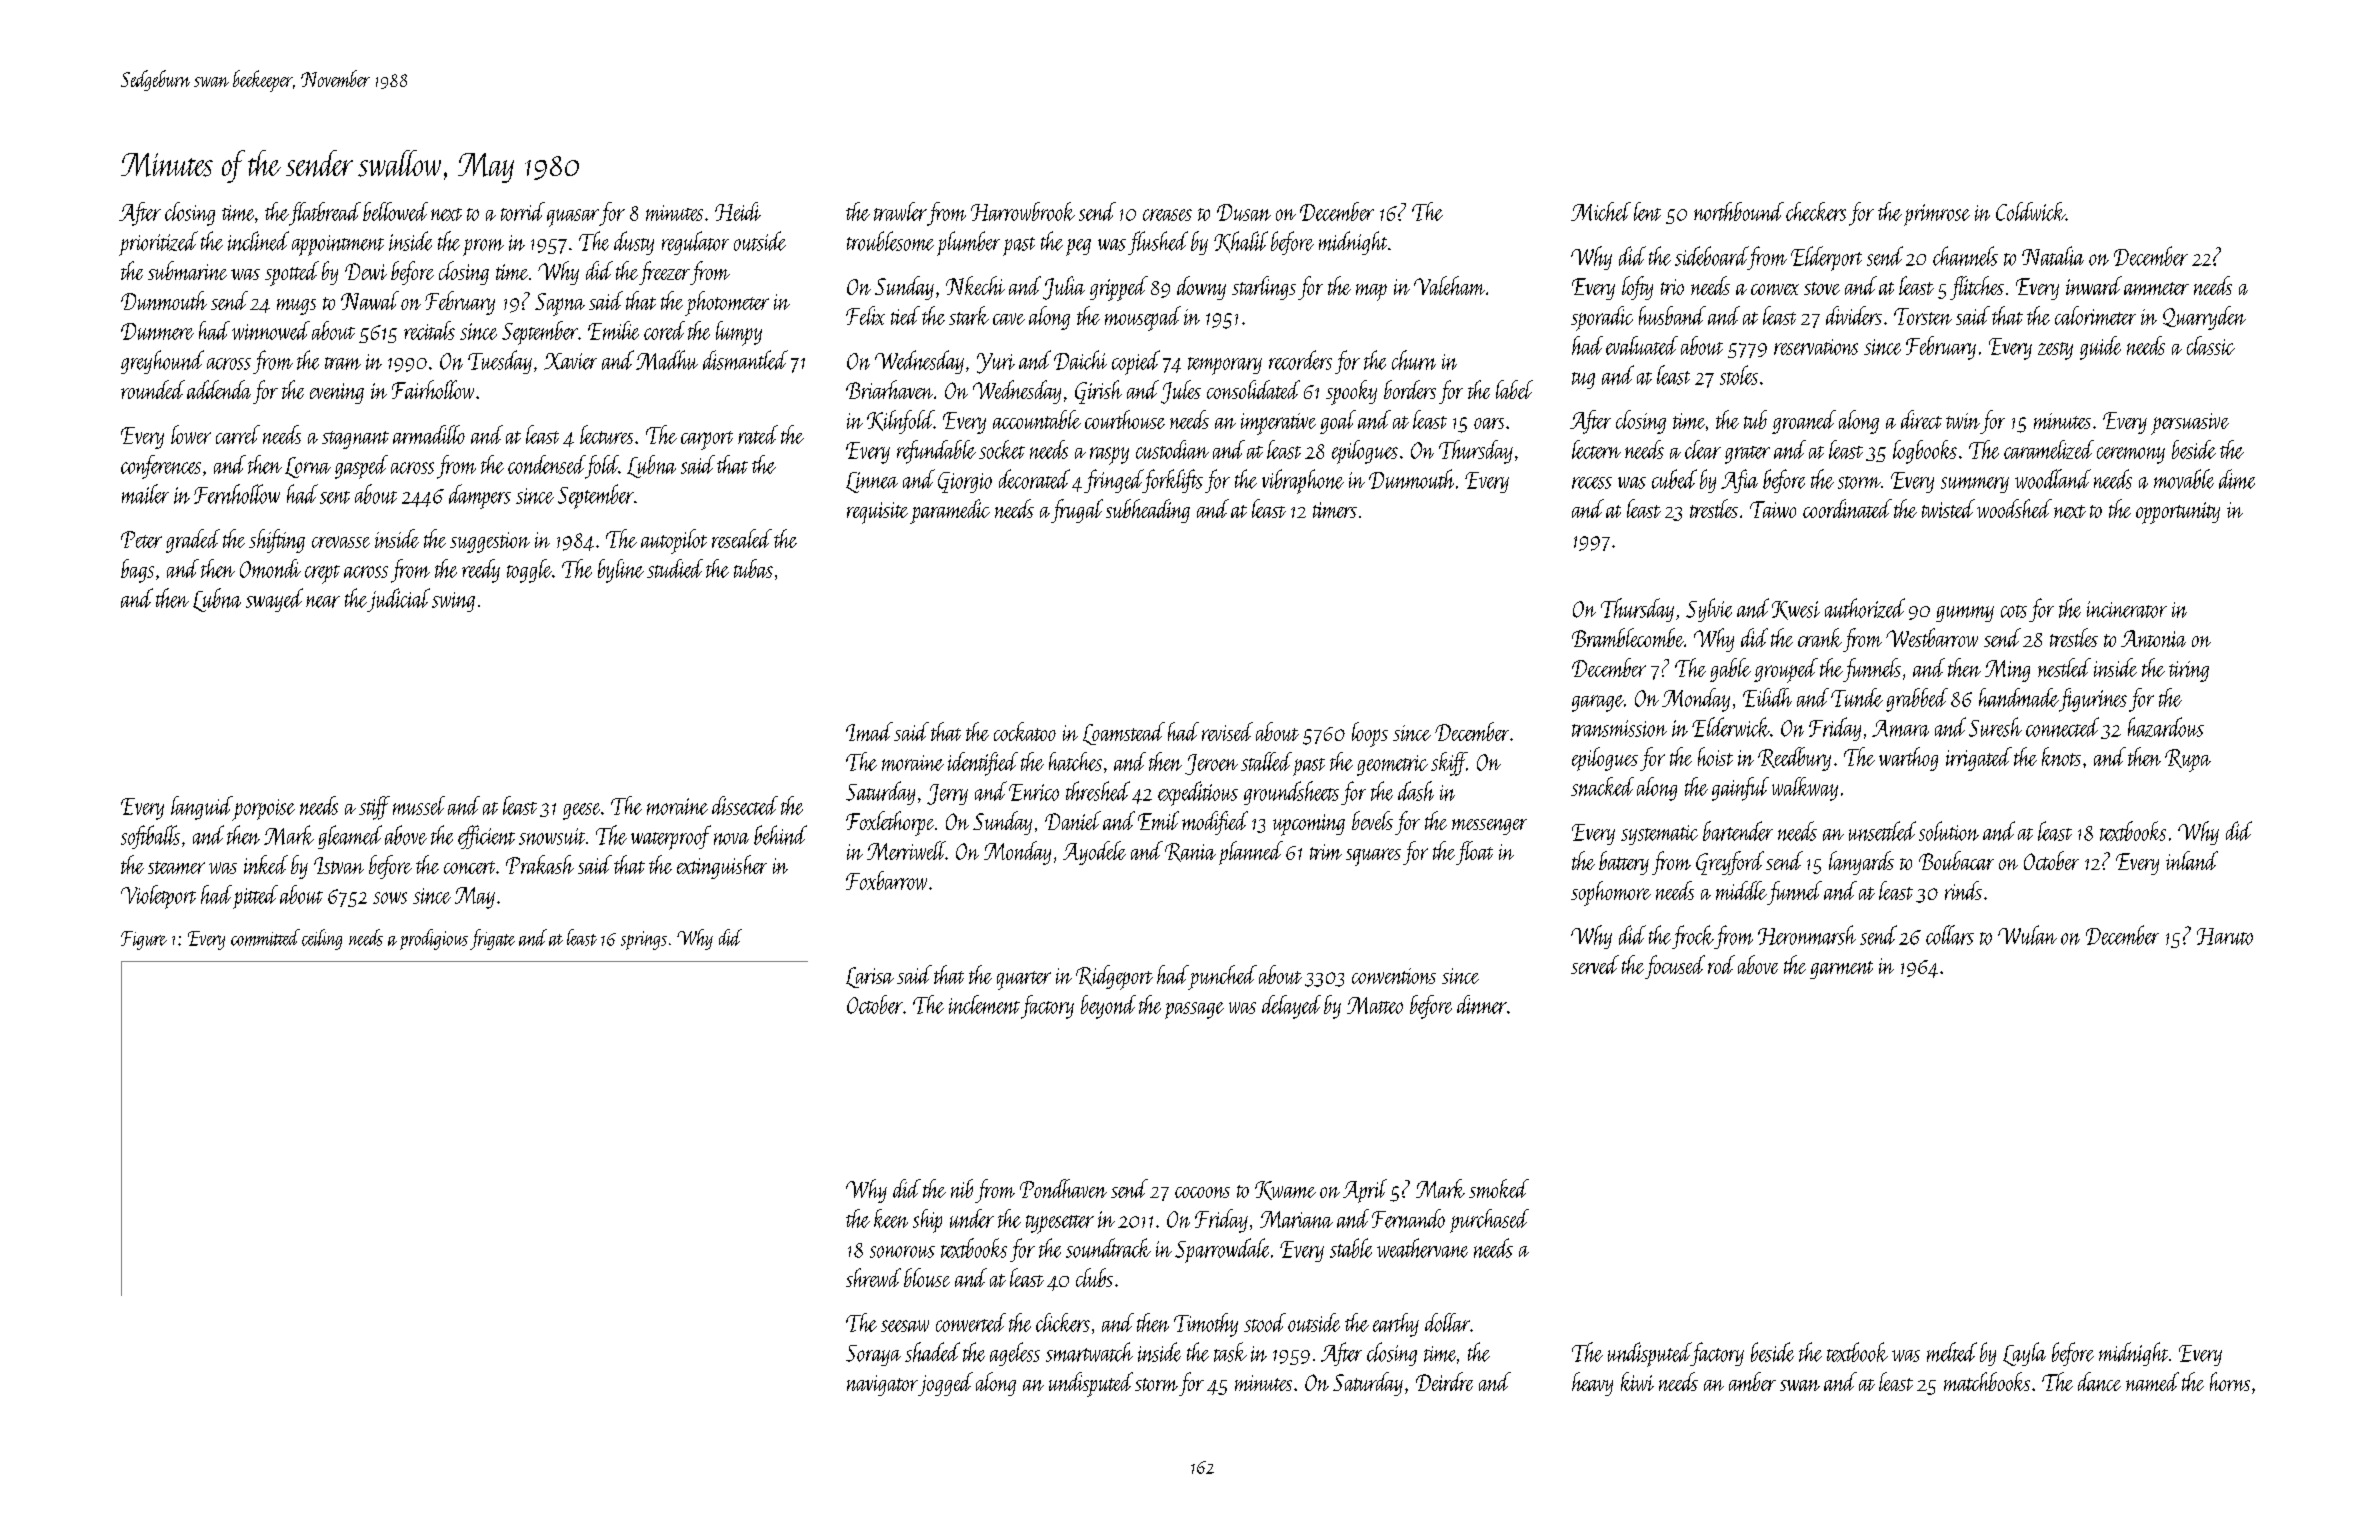 This screenshot has width=2380, height=1540. Describe the element at coordinates (1932, 637) in the screenshot. I see `Westbarrow` at that location.
